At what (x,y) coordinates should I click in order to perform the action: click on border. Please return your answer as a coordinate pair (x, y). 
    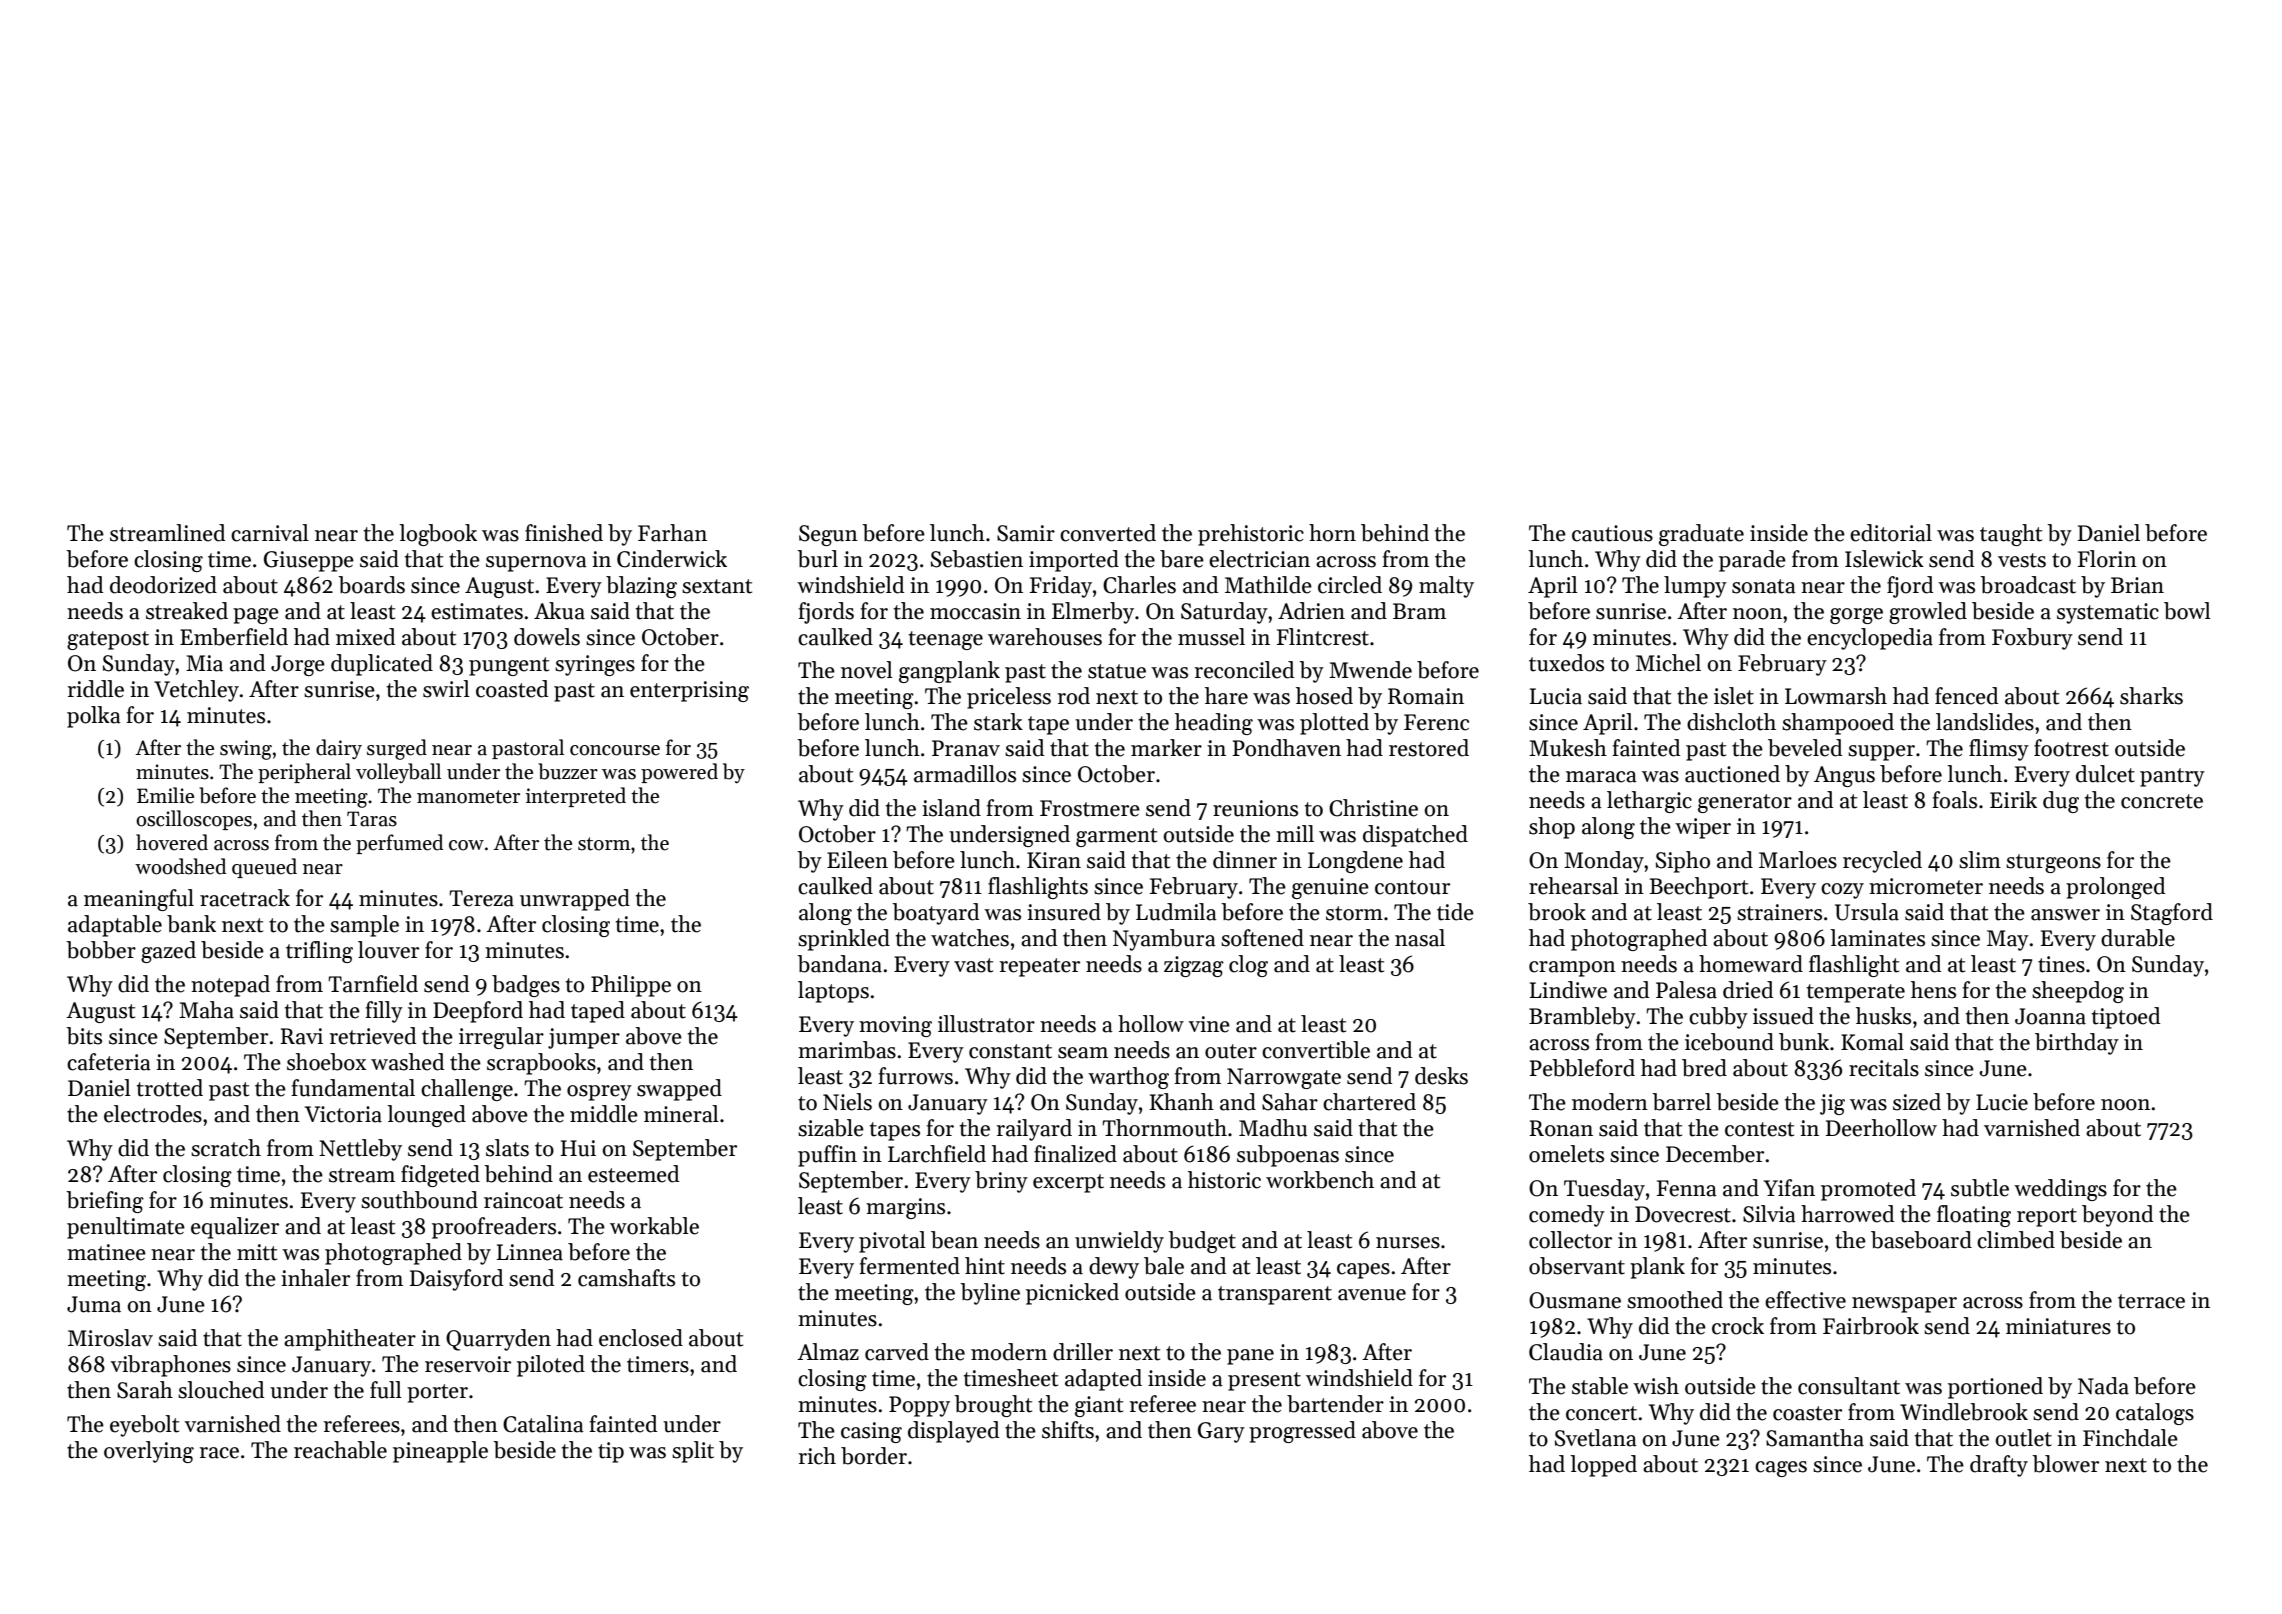
    Looking at the image, I should click on (874, 1456).
